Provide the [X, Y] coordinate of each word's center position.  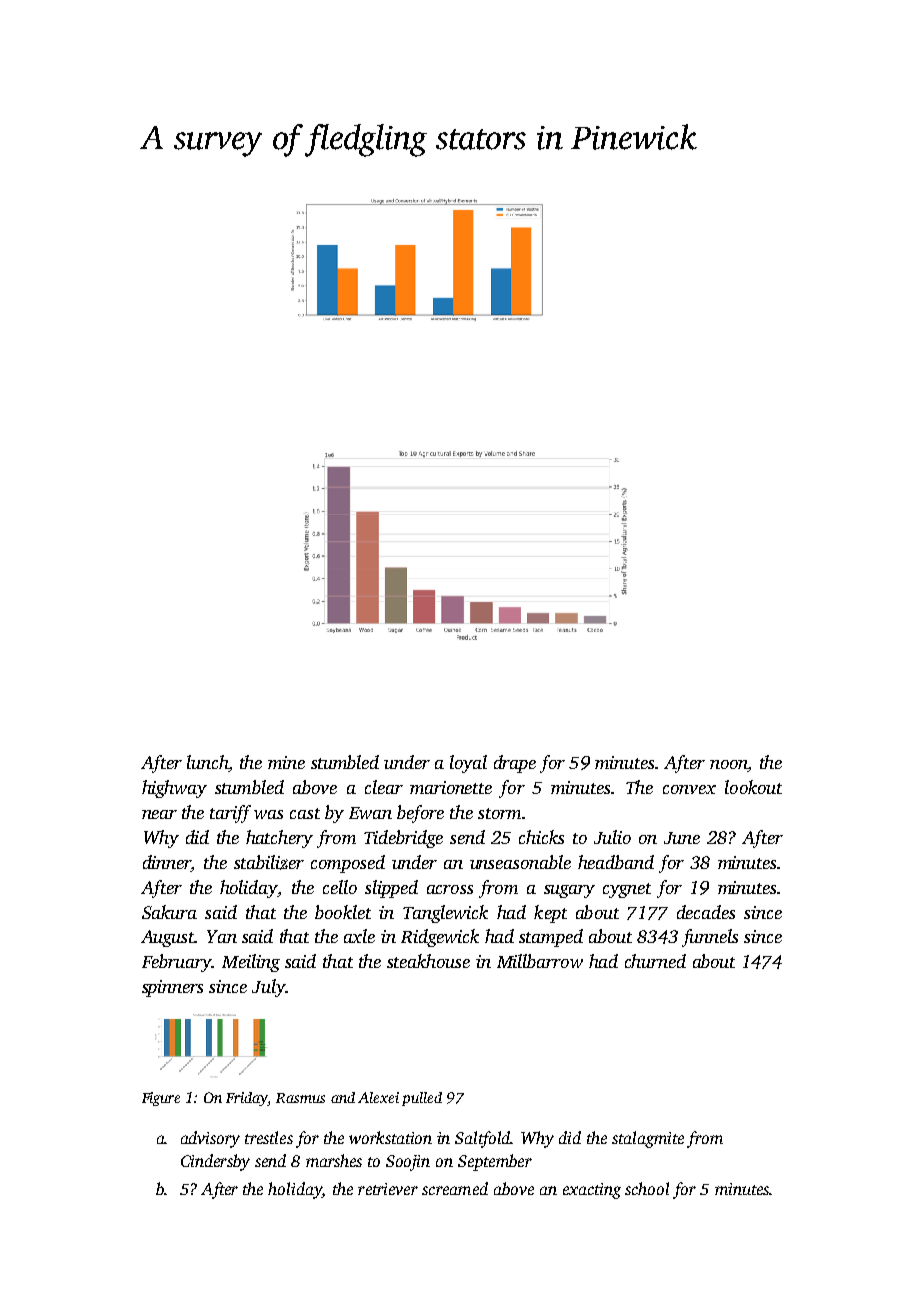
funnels [710, 938]
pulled [422, 1099]
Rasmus [300, 1098]
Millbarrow [540, 961]
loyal [468, 764]
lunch [207, 762]
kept [550, 914]
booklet [343, 912]
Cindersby [215, 1162]
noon [729, 766]
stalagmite [648, 1139]
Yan [222, 936]
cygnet [627, 890]
